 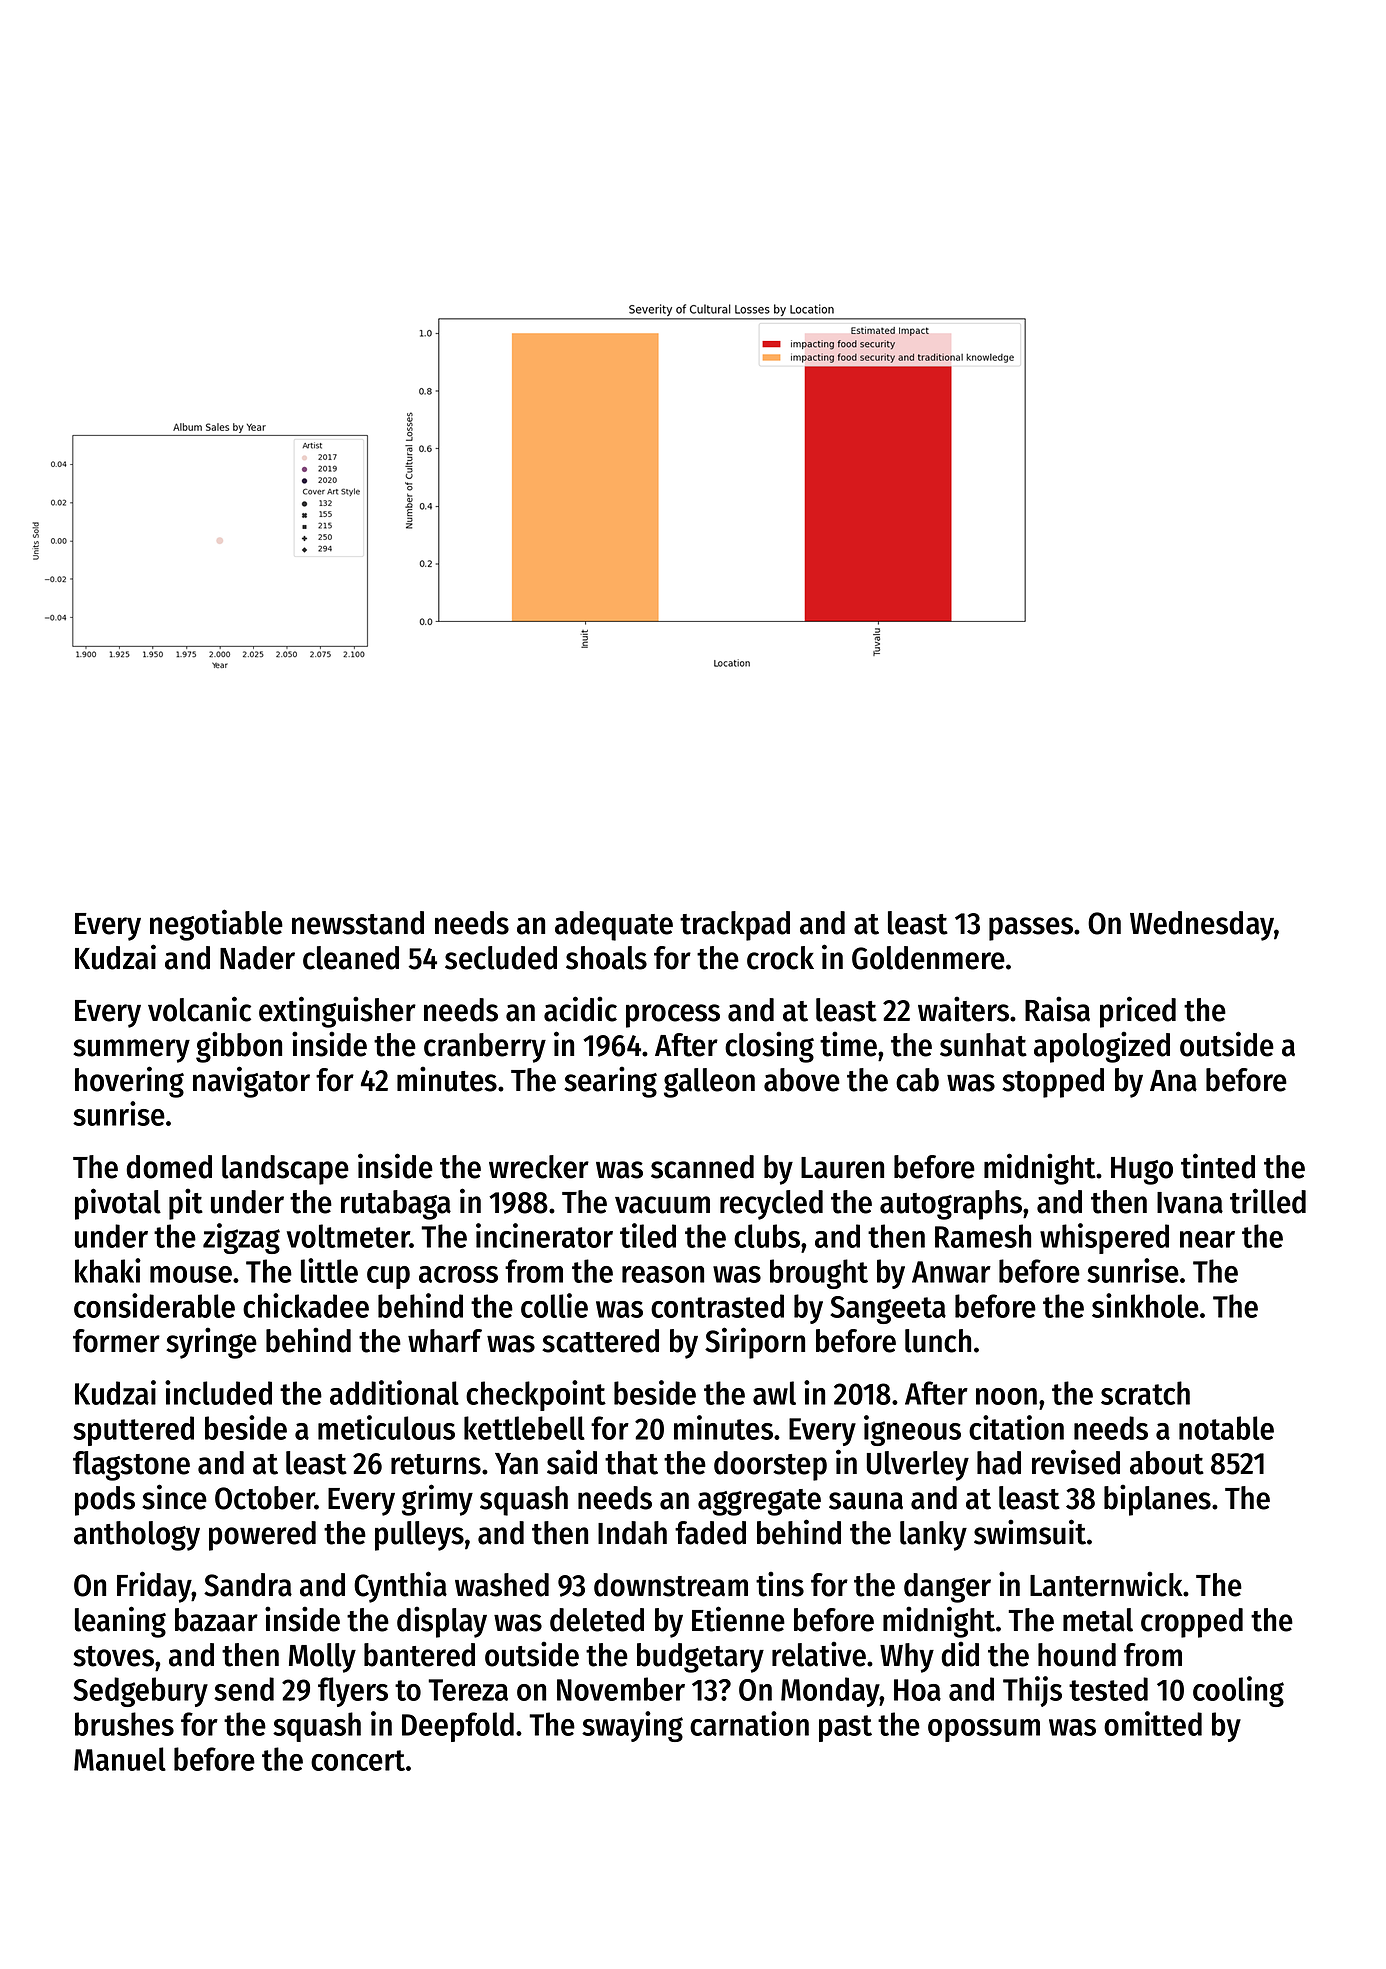 What do you see at coordinates (358, 1760) in the screenshot?
I see `concert` at bounding box center [358, 1760].
